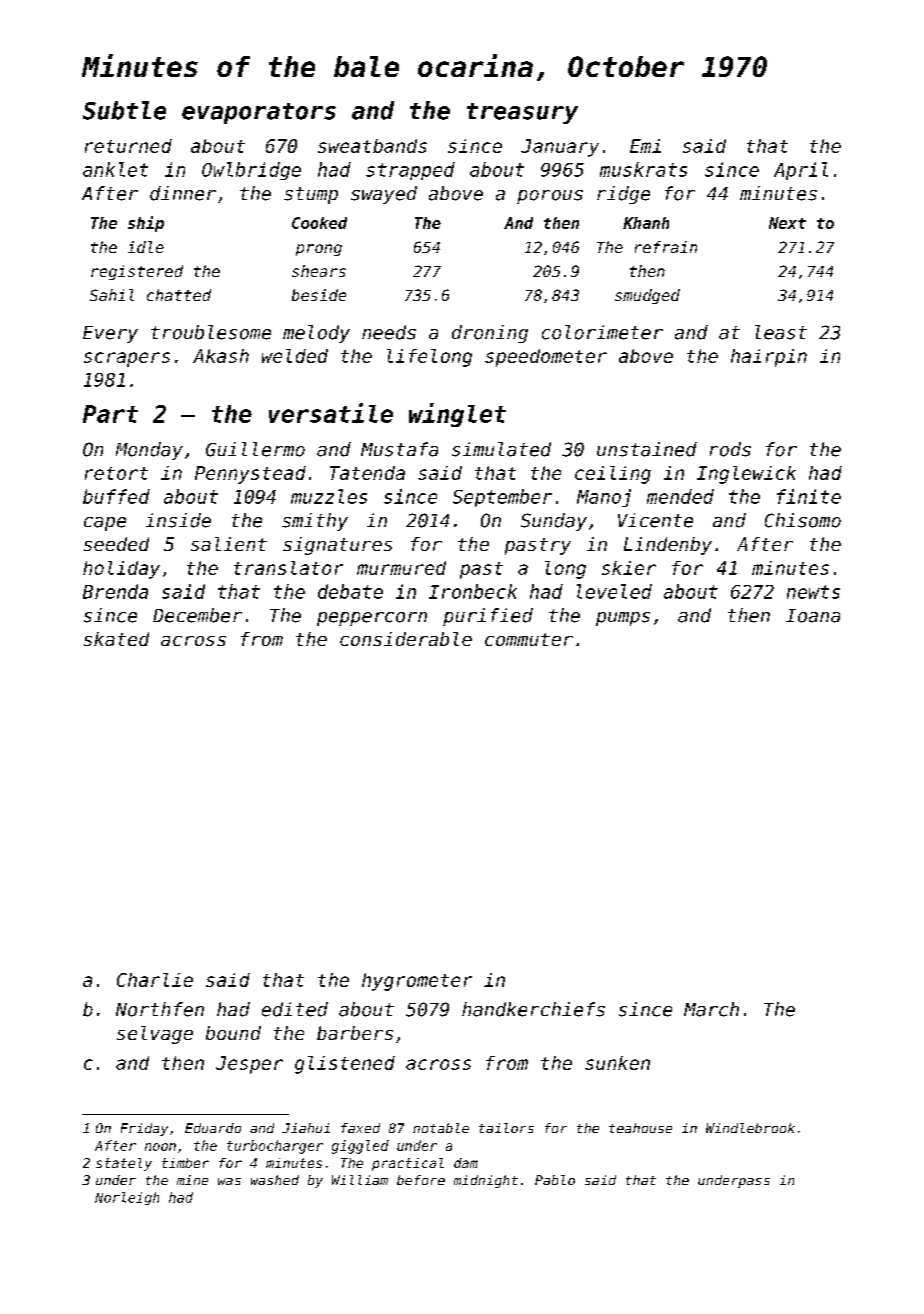 This image has height=1314, width=924. What do you see at coordinates (554, 522) in the image?
I see `Sunday` at bounding box center [554, 522].
